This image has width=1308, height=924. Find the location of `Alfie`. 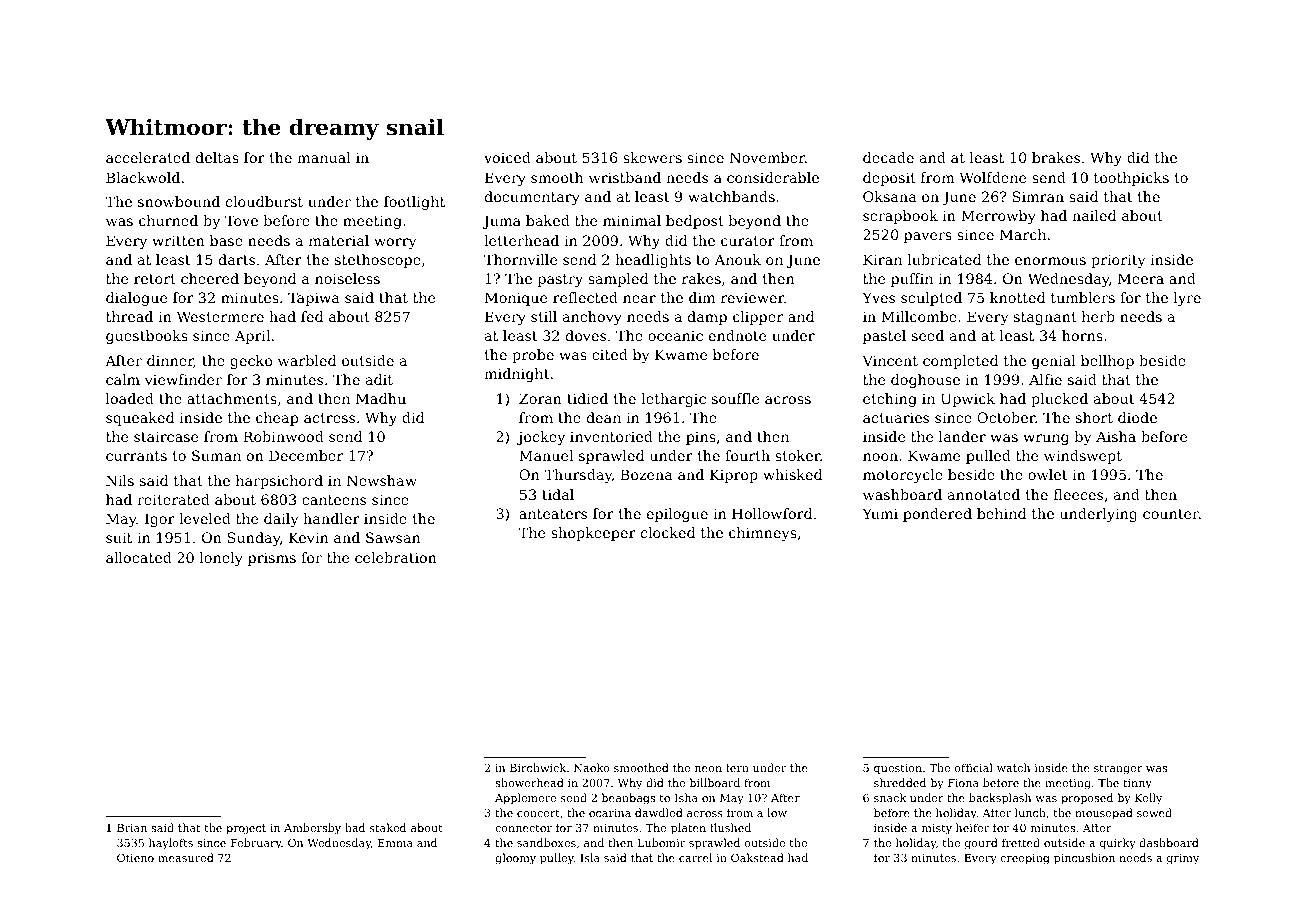

Alfie is located at coordinates (1045, 379).
